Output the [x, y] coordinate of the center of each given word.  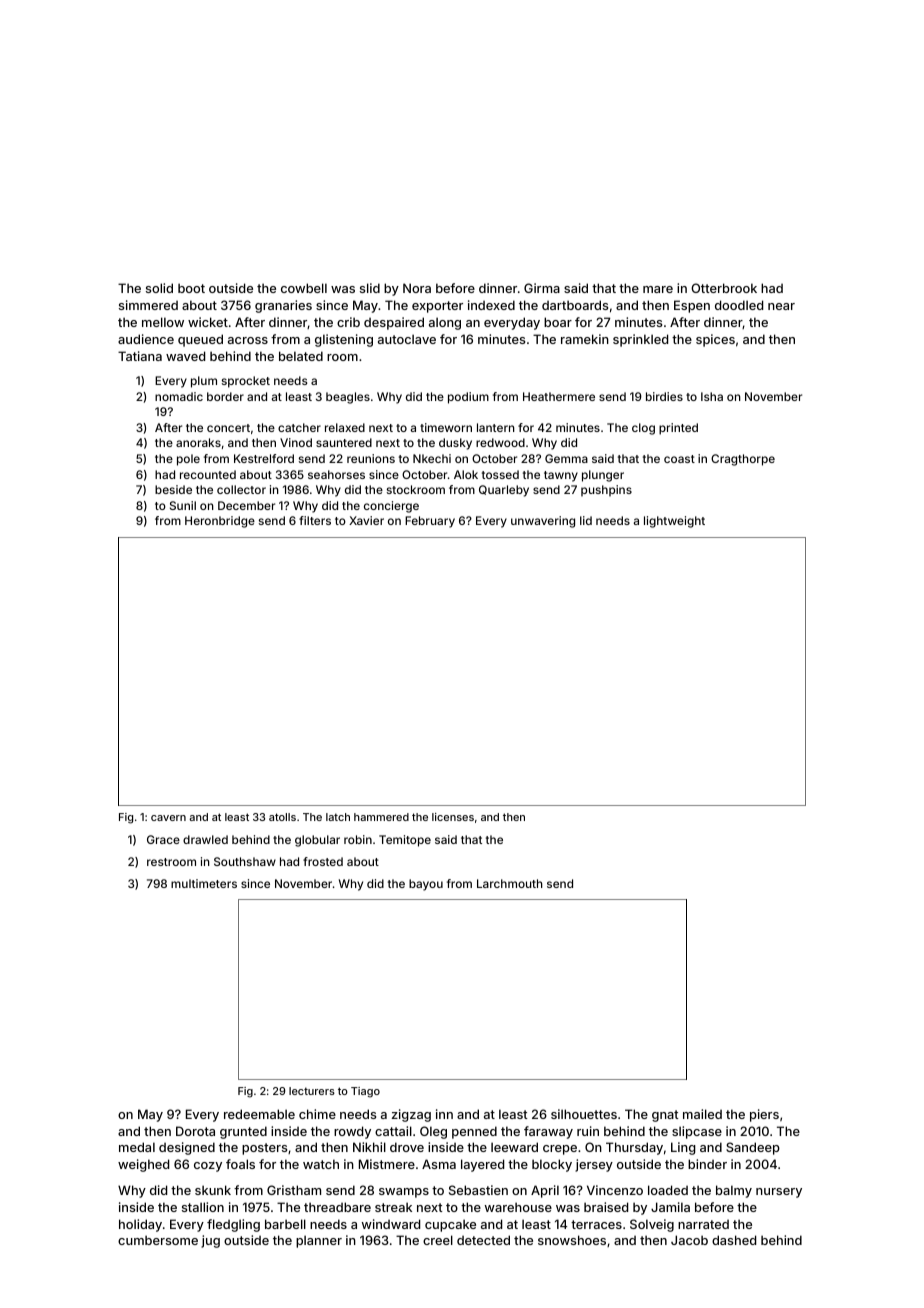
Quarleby [504, 491]
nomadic [179, 396]
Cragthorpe [743, 460]
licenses [453, 817]
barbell [285, 1224]
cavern [168, 818]
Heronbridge [220, 522]
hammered [381, 817]
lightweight [674, 522]
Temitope [405, 841]
